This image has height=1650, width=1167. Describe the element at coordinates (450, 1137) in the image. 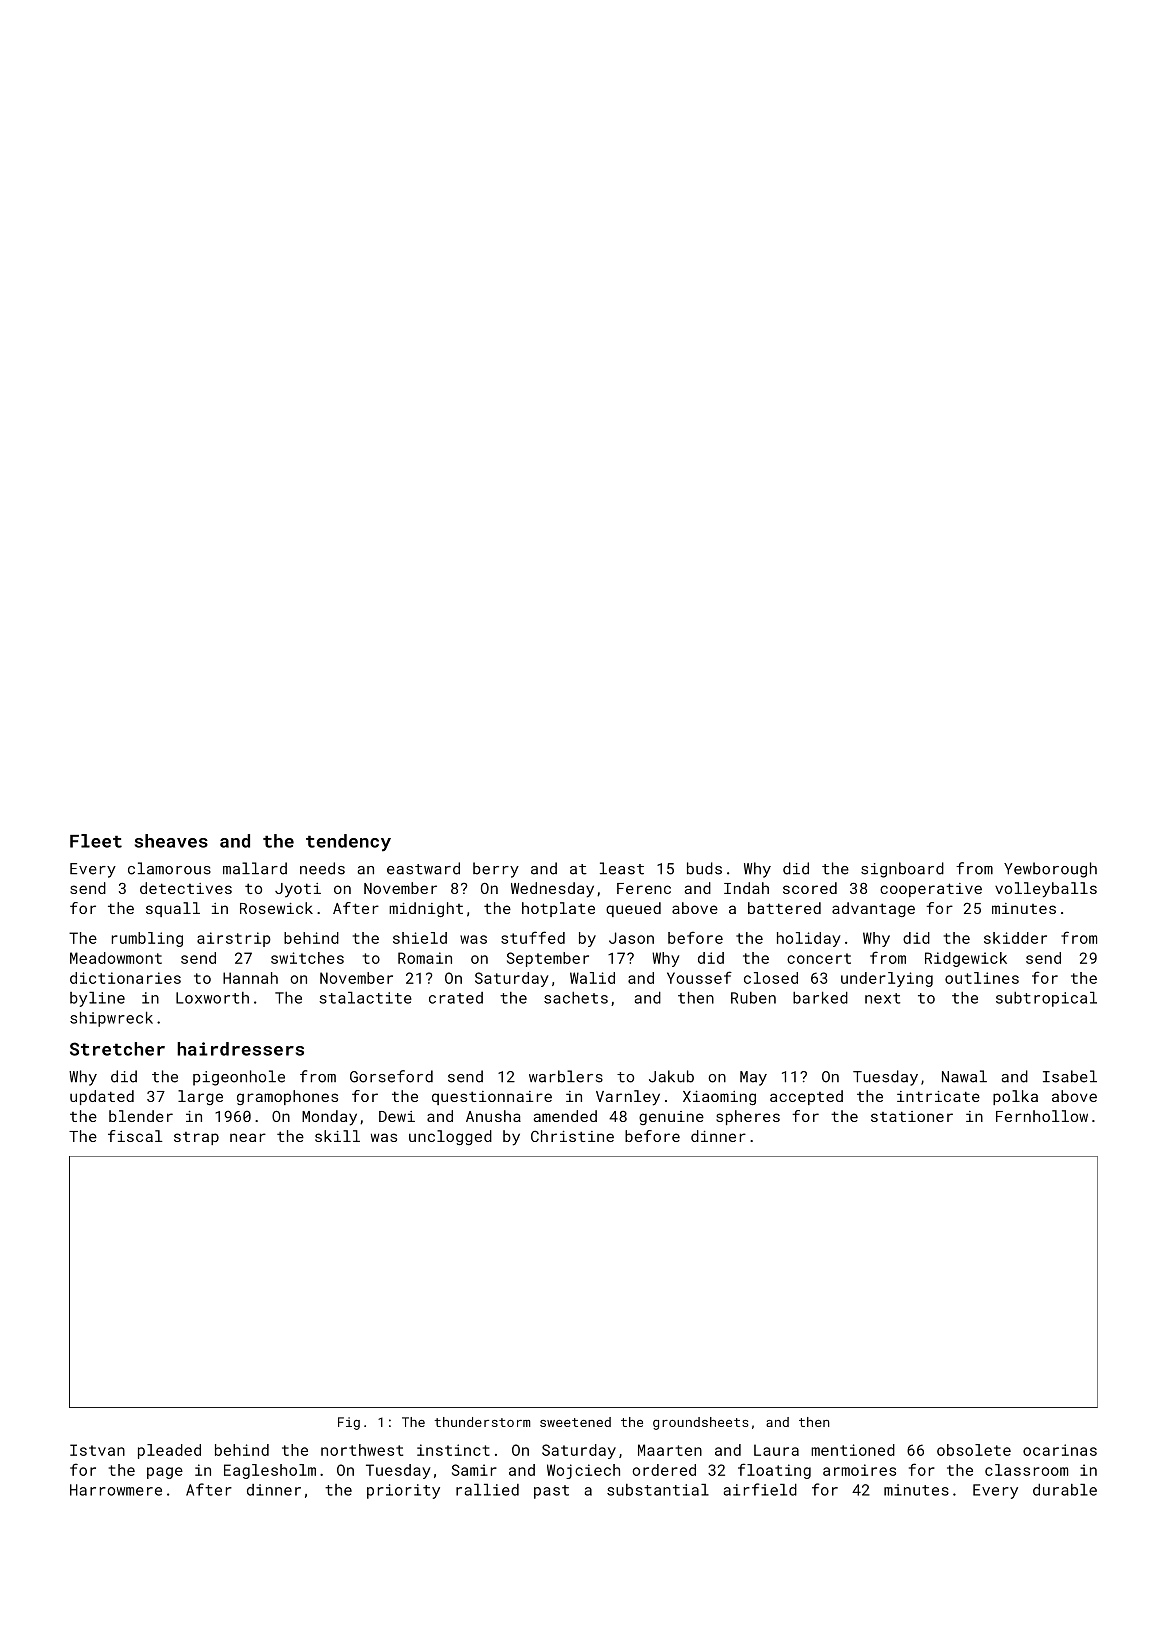

I see `unclogged` at that location.
